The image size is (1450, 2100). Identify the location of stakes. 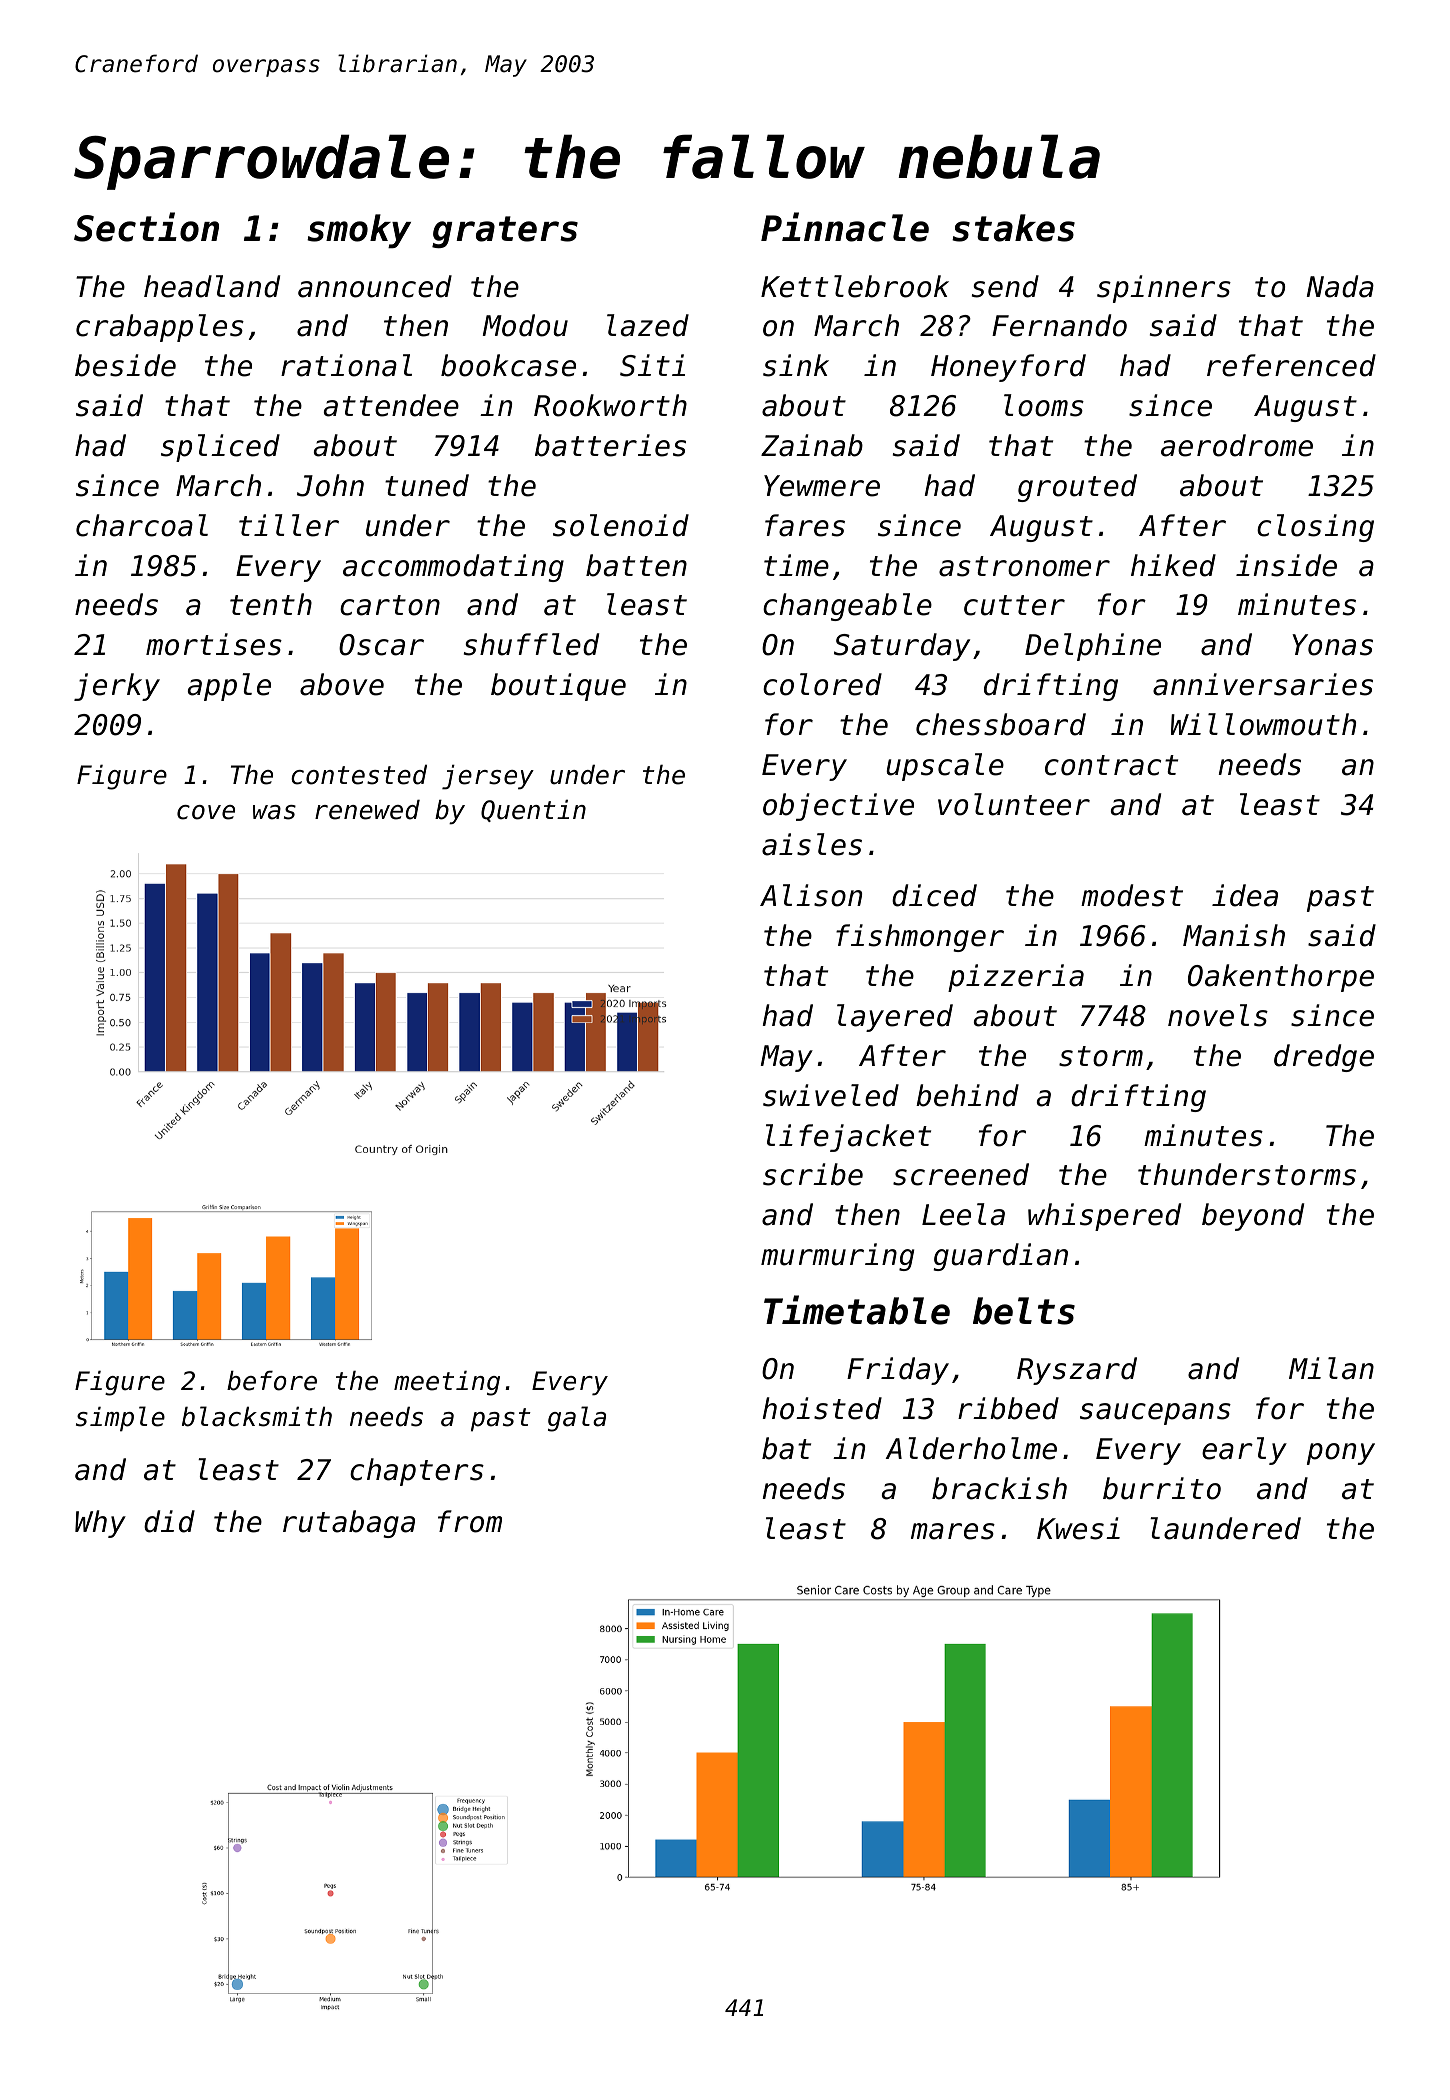
(1013, 228).
